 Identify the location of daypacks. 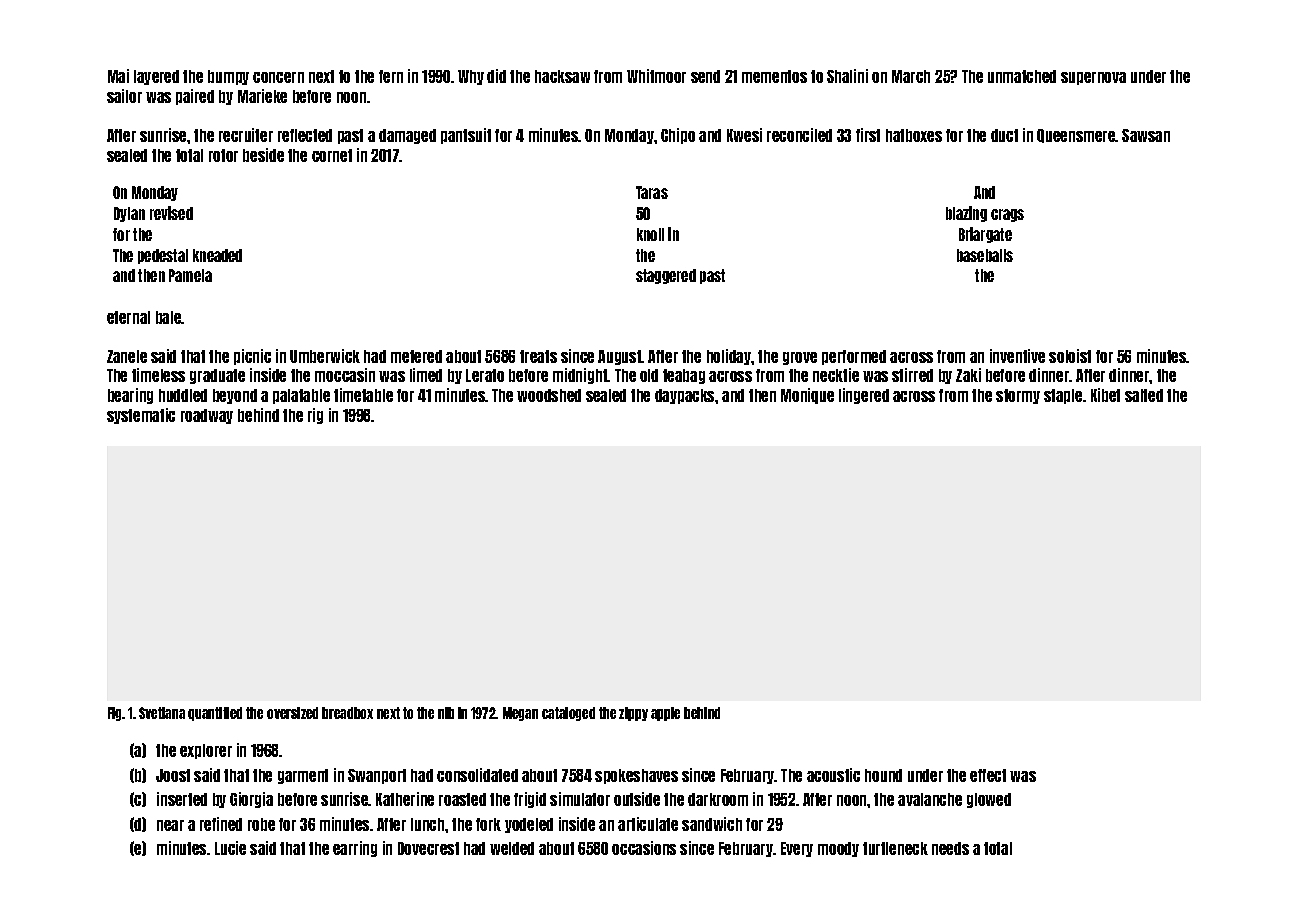
(684, 396).
